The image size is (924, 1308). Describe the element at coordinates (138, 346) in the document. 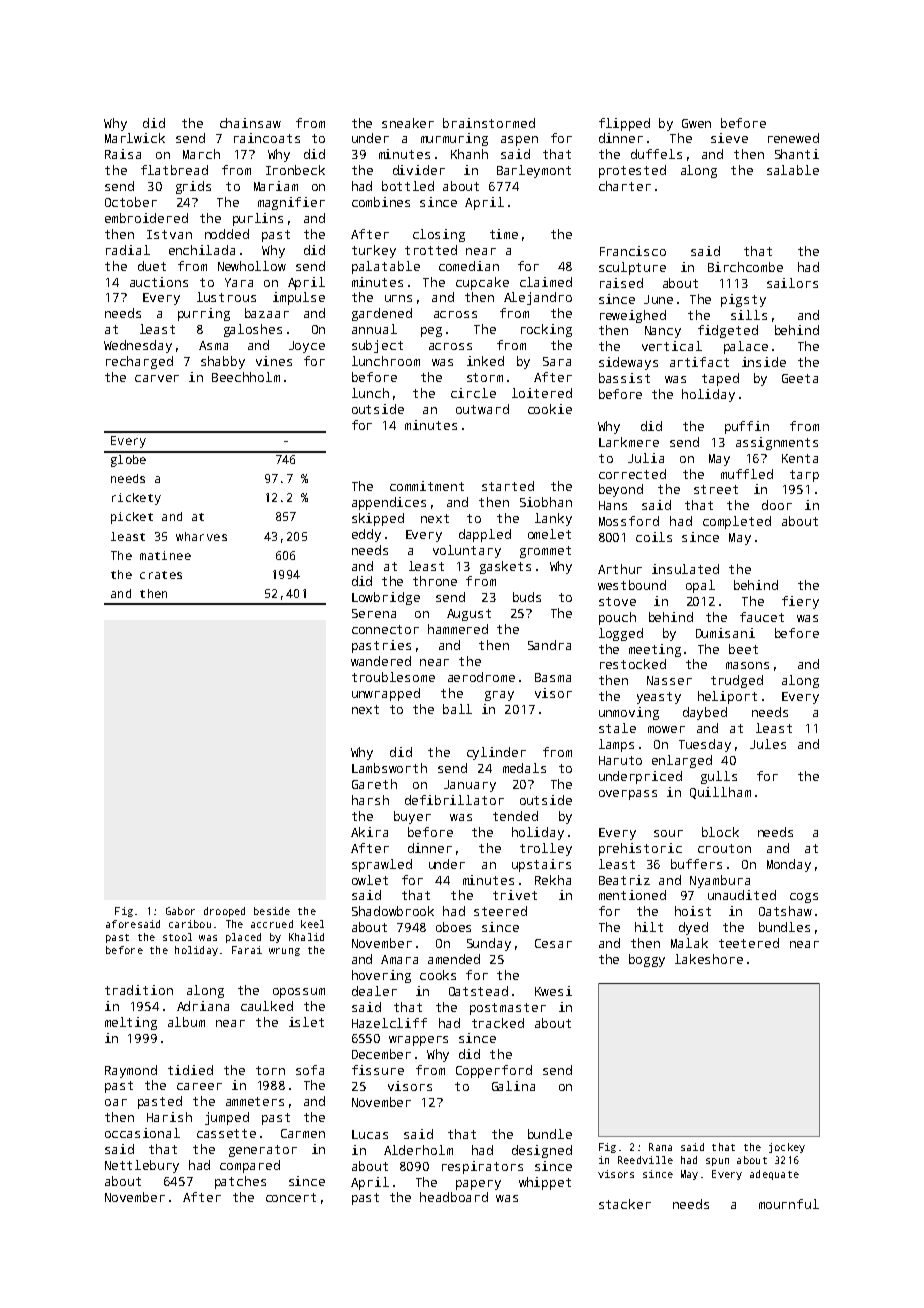

I see `Wednesday` at that location.
